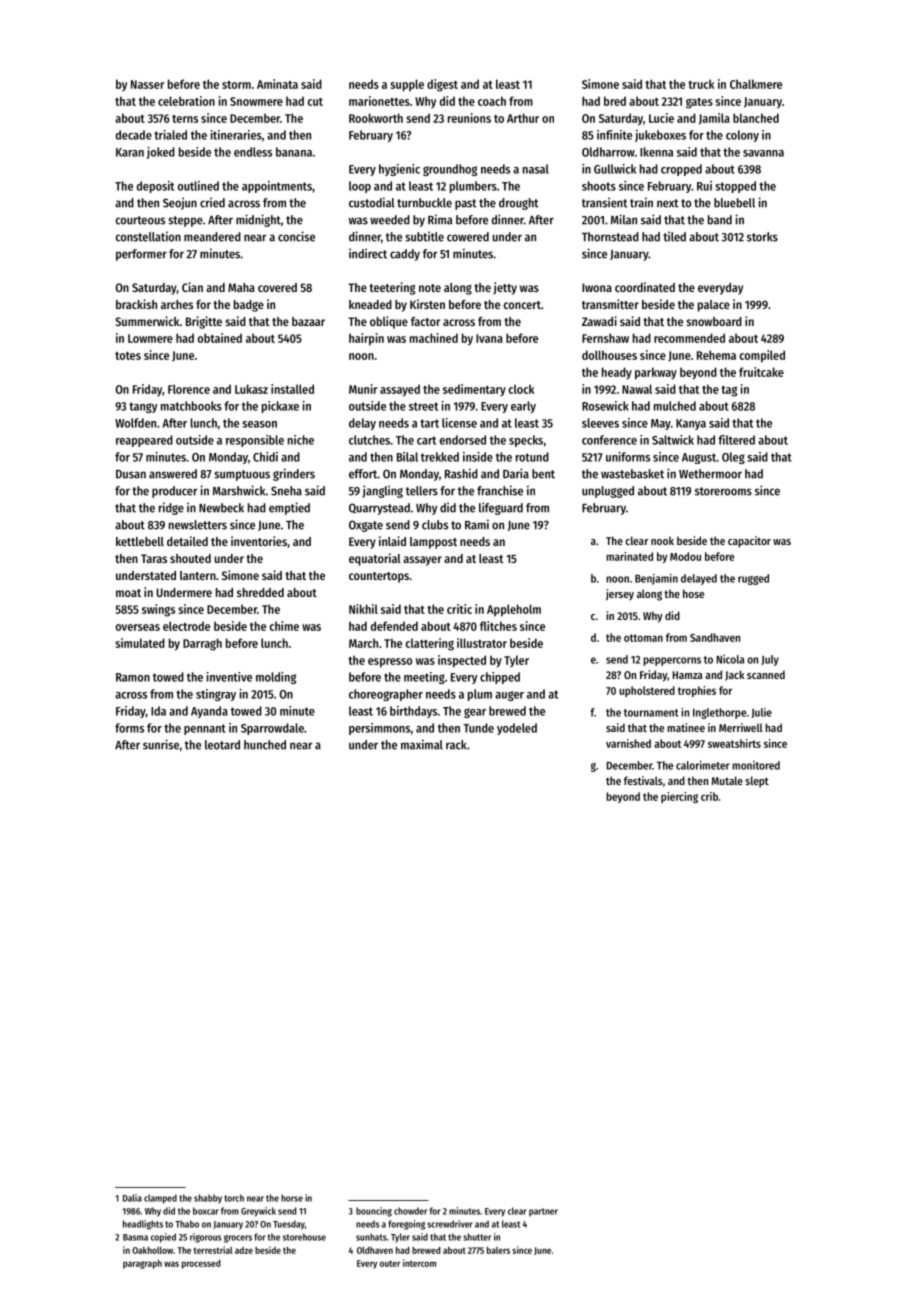  What do you see at coordinates (509, 696) in the screenshot?
I see `auger` at bounding box center [509, 696].
